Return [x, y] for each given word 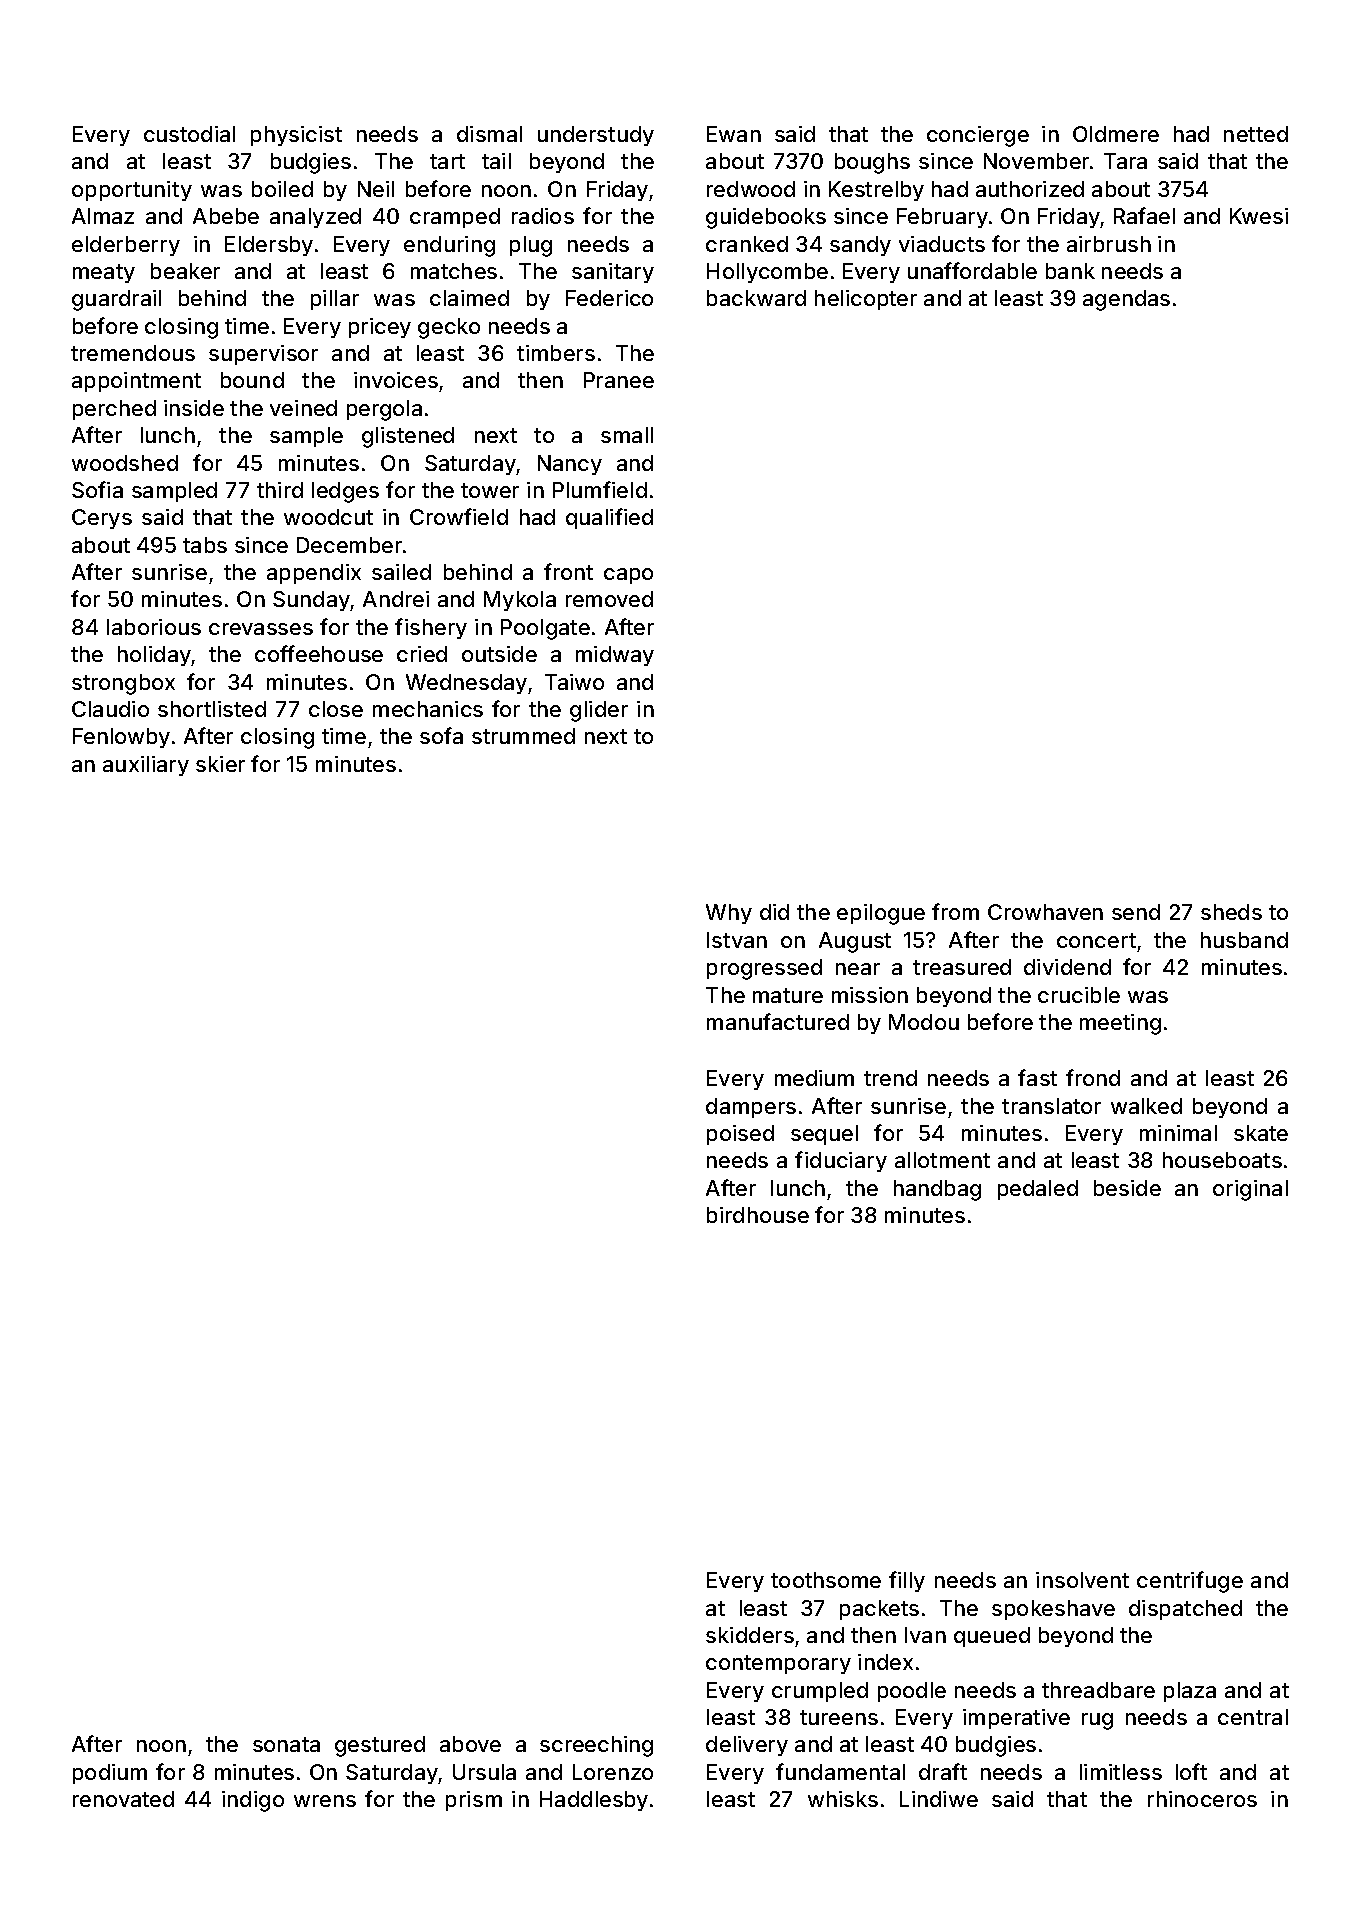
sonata [286, 1744]
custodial [189, 134]
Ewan [734, 134]
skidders [750, 1635]
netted [1256, 134]
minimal [1178, 1133]
